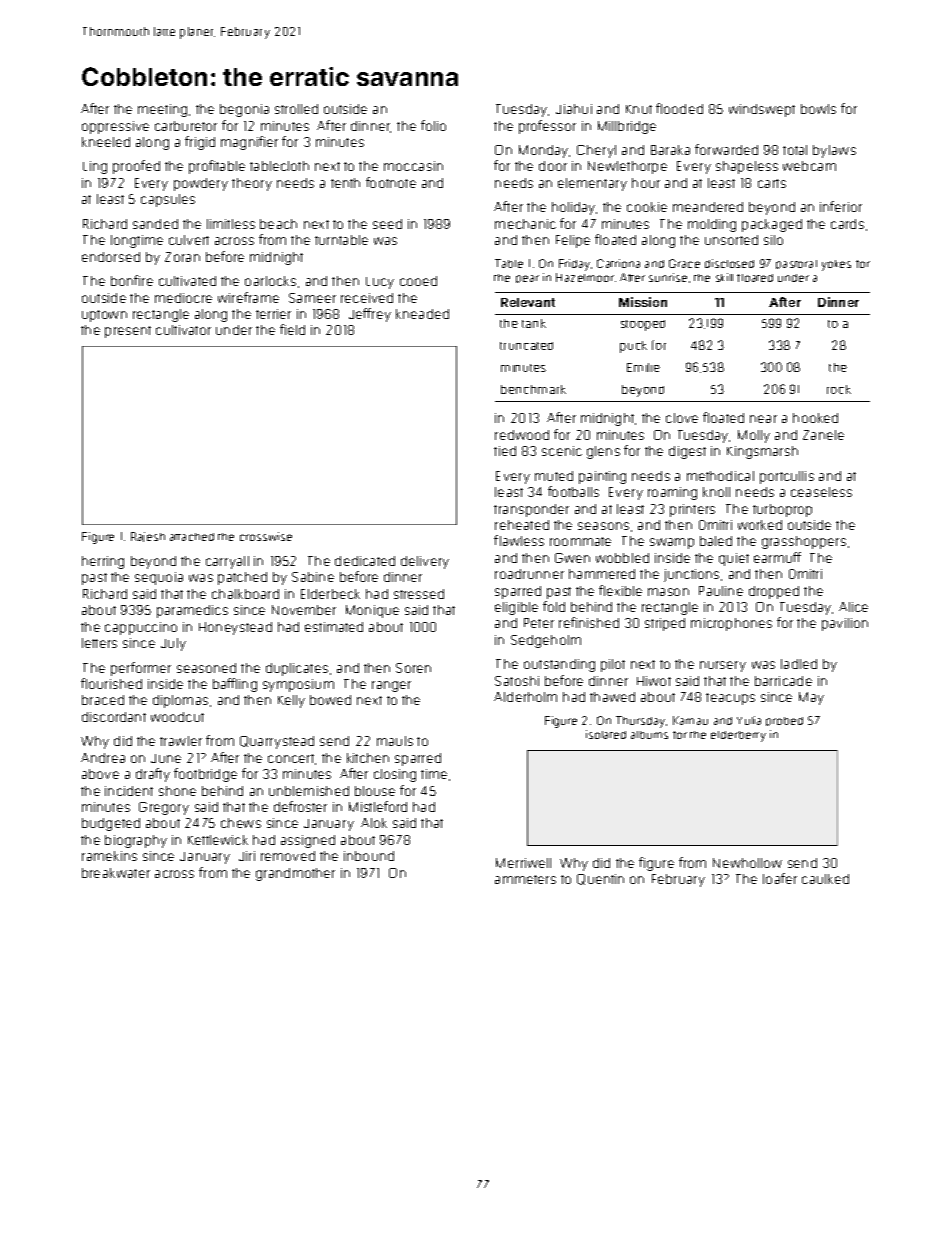 The image size is (952, 1233). I want to click on kneaded, so click(422, 314).
